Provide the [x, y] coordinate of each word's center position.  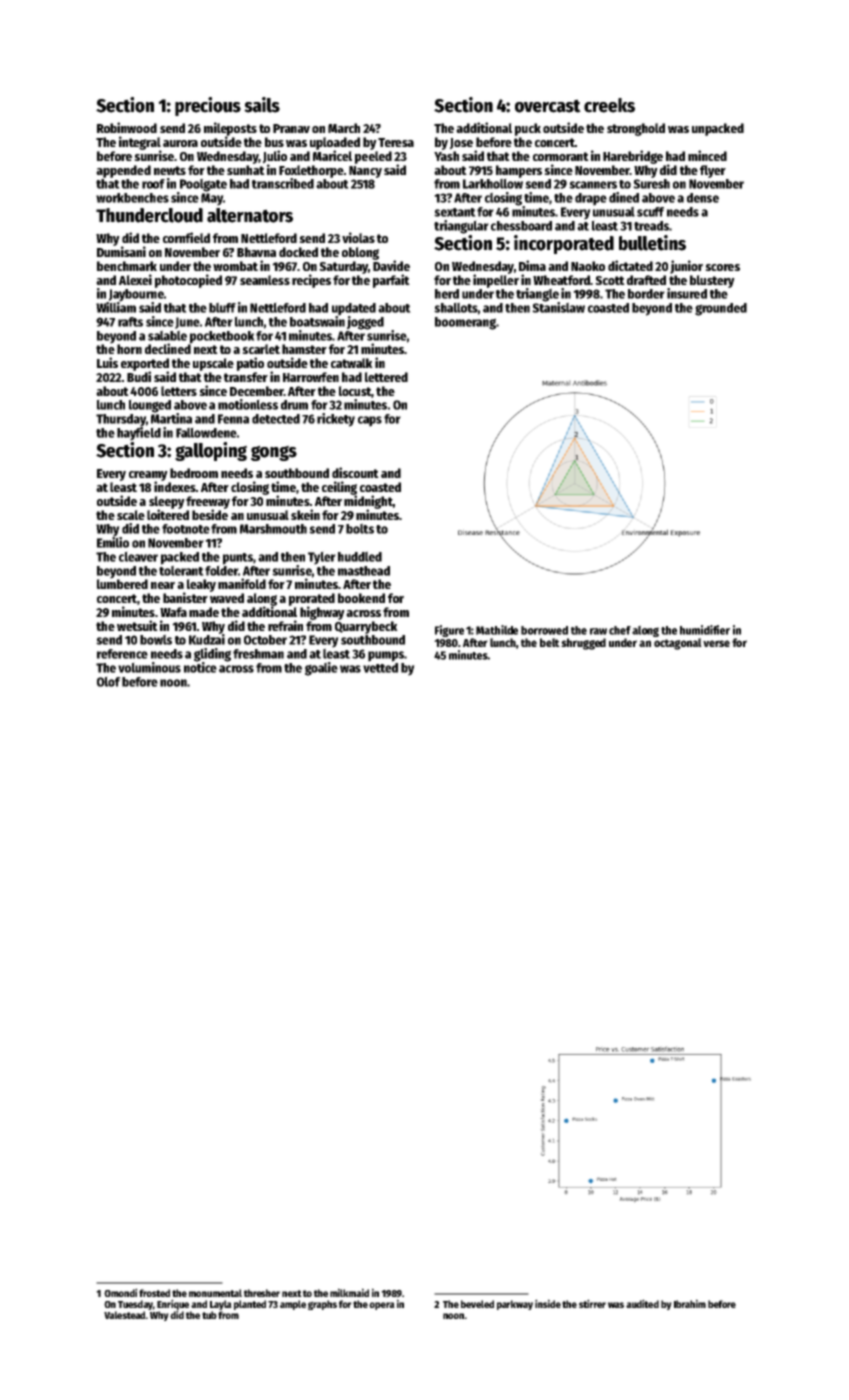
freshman [258, 654]
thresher [262, 1293]
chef [620, 630]
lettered [386, 377]
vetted [380, 668]
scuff [650, 212]
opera [382, 1306]
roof [153, 184]
